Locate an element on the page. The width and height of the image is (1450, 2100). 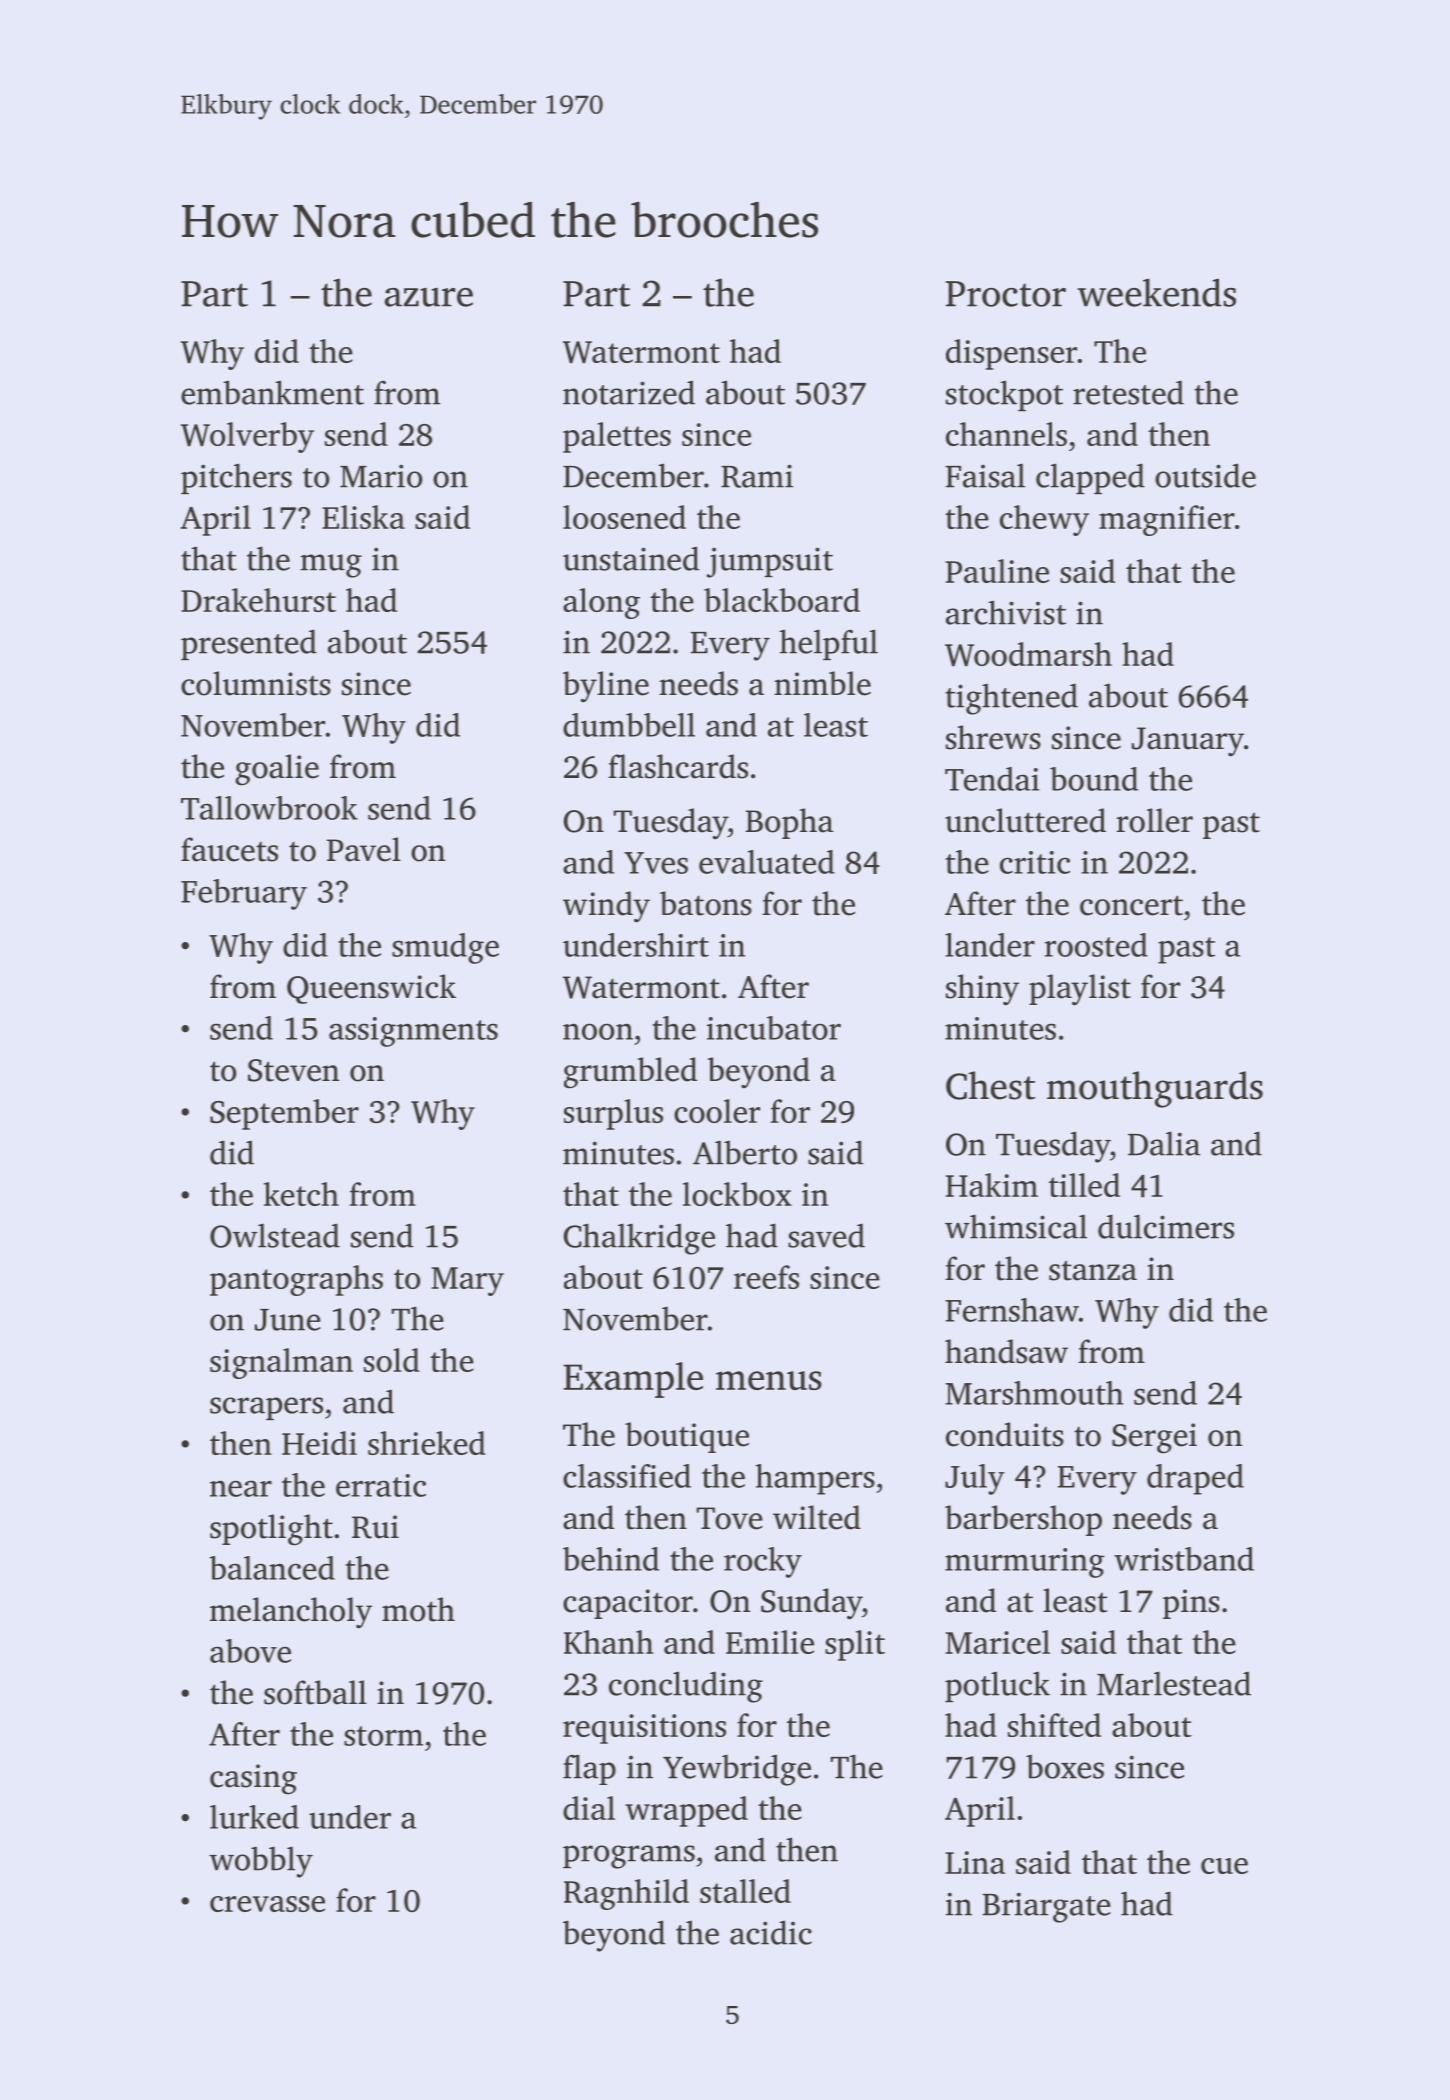
acidic is located at coordinates (771, 1932).
